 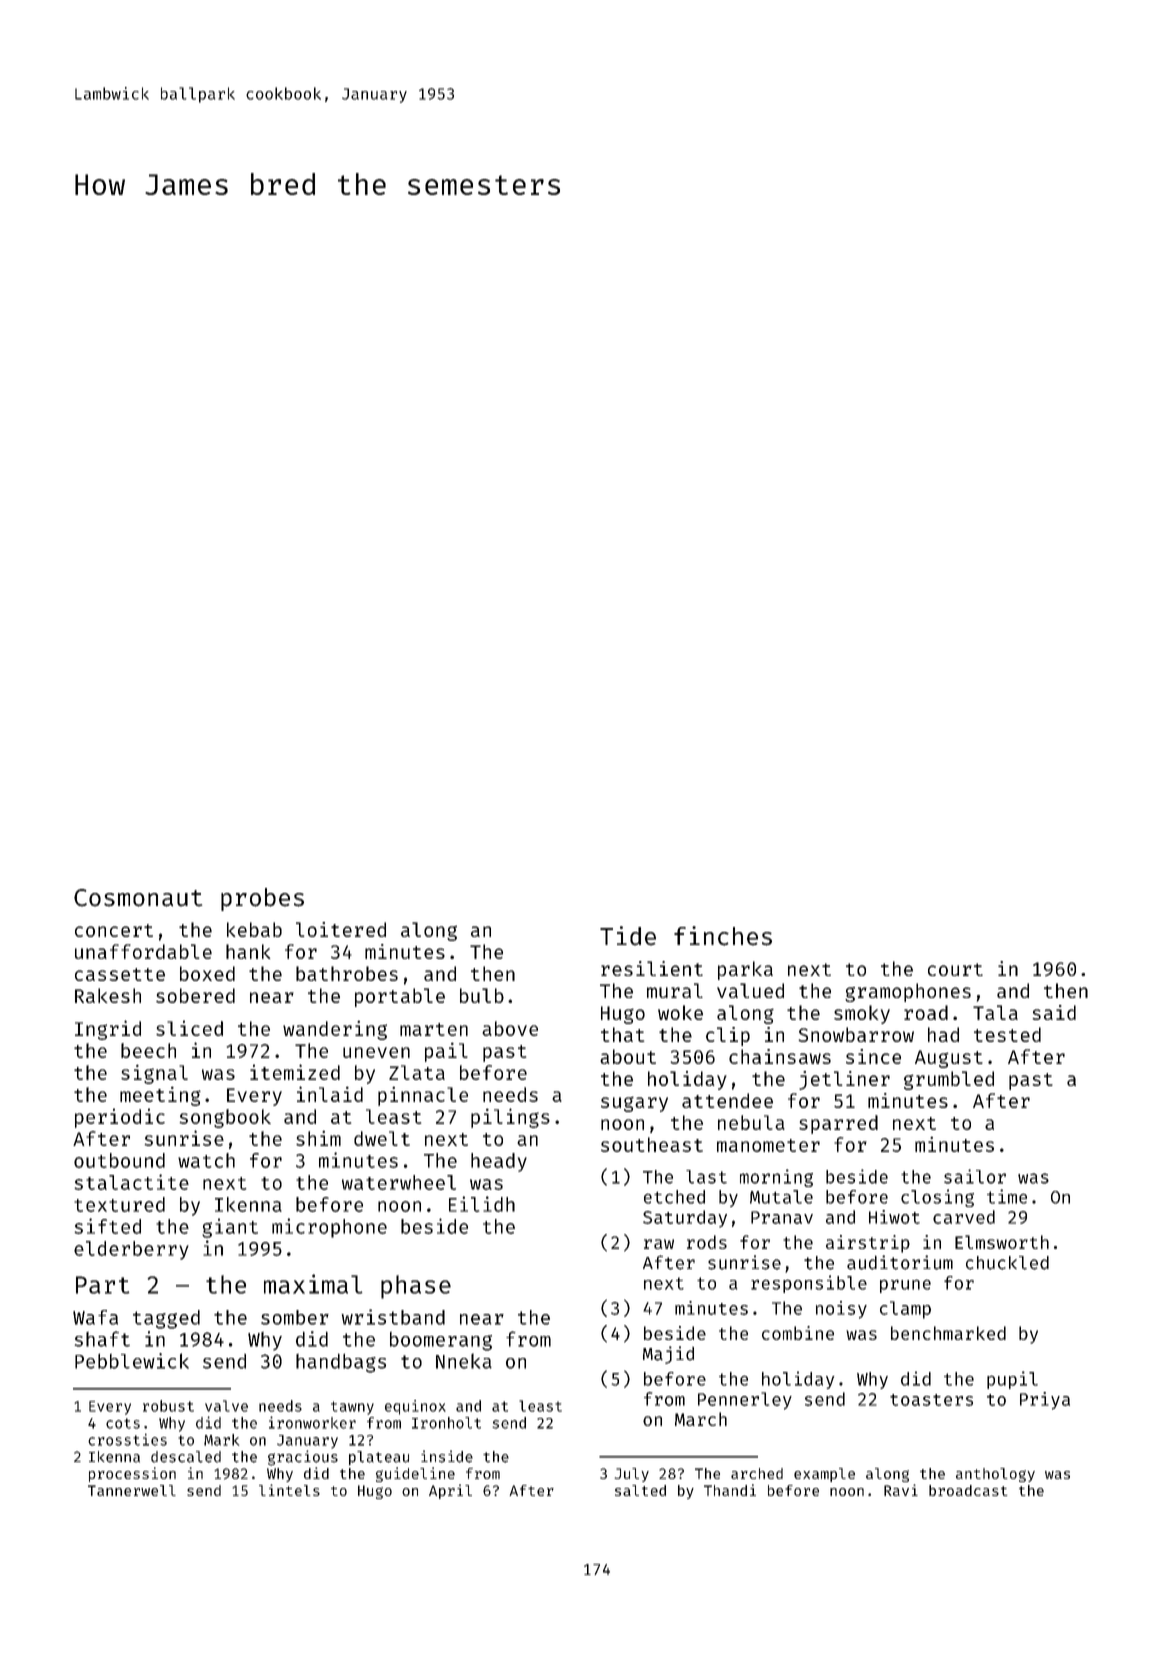 I want to click on periodic, so click(x=120, y=1118).
